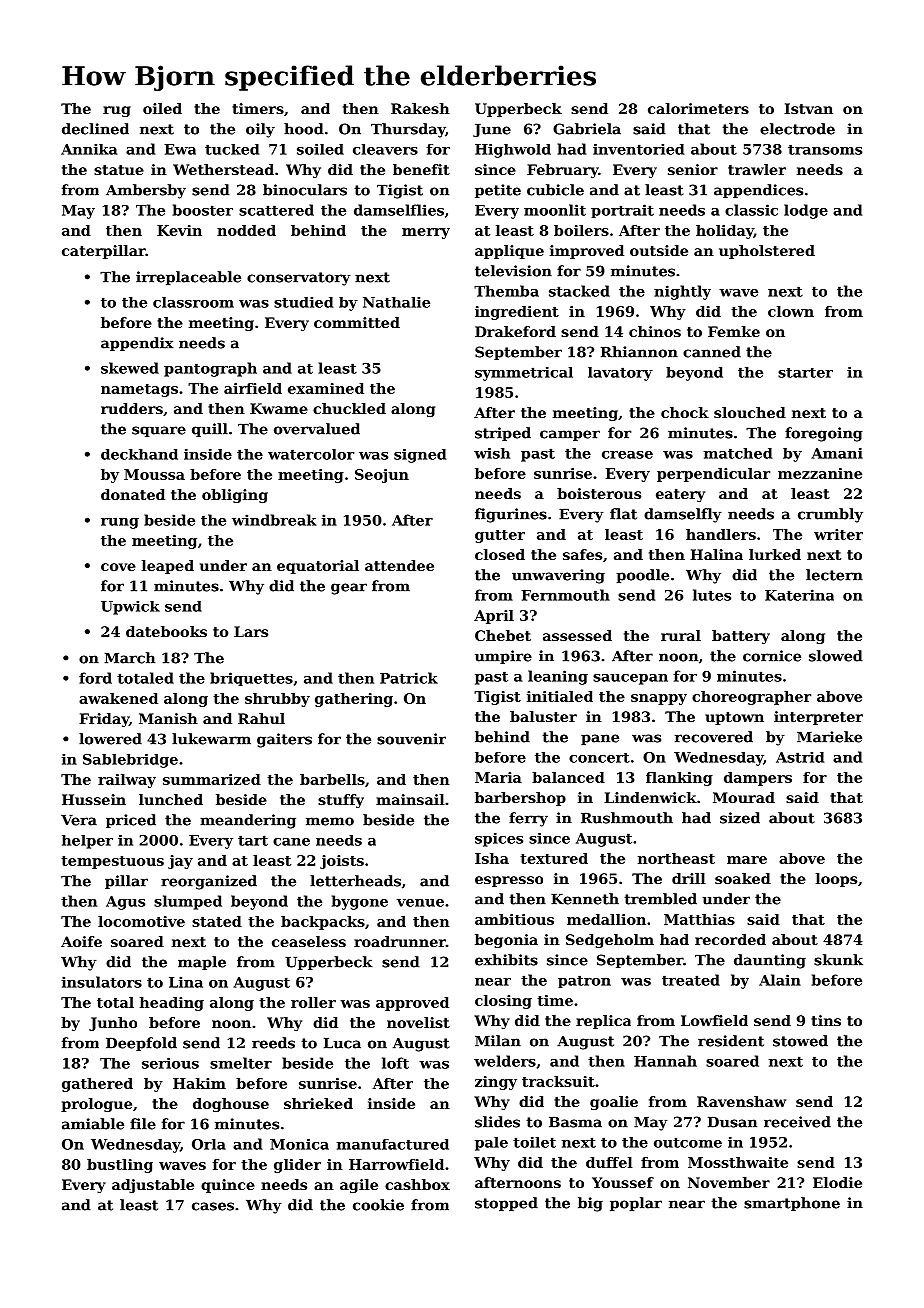  What do you see at coordinates (426, 233) in the screenshot?
I see `merry` at bounding box center [426, 233].
